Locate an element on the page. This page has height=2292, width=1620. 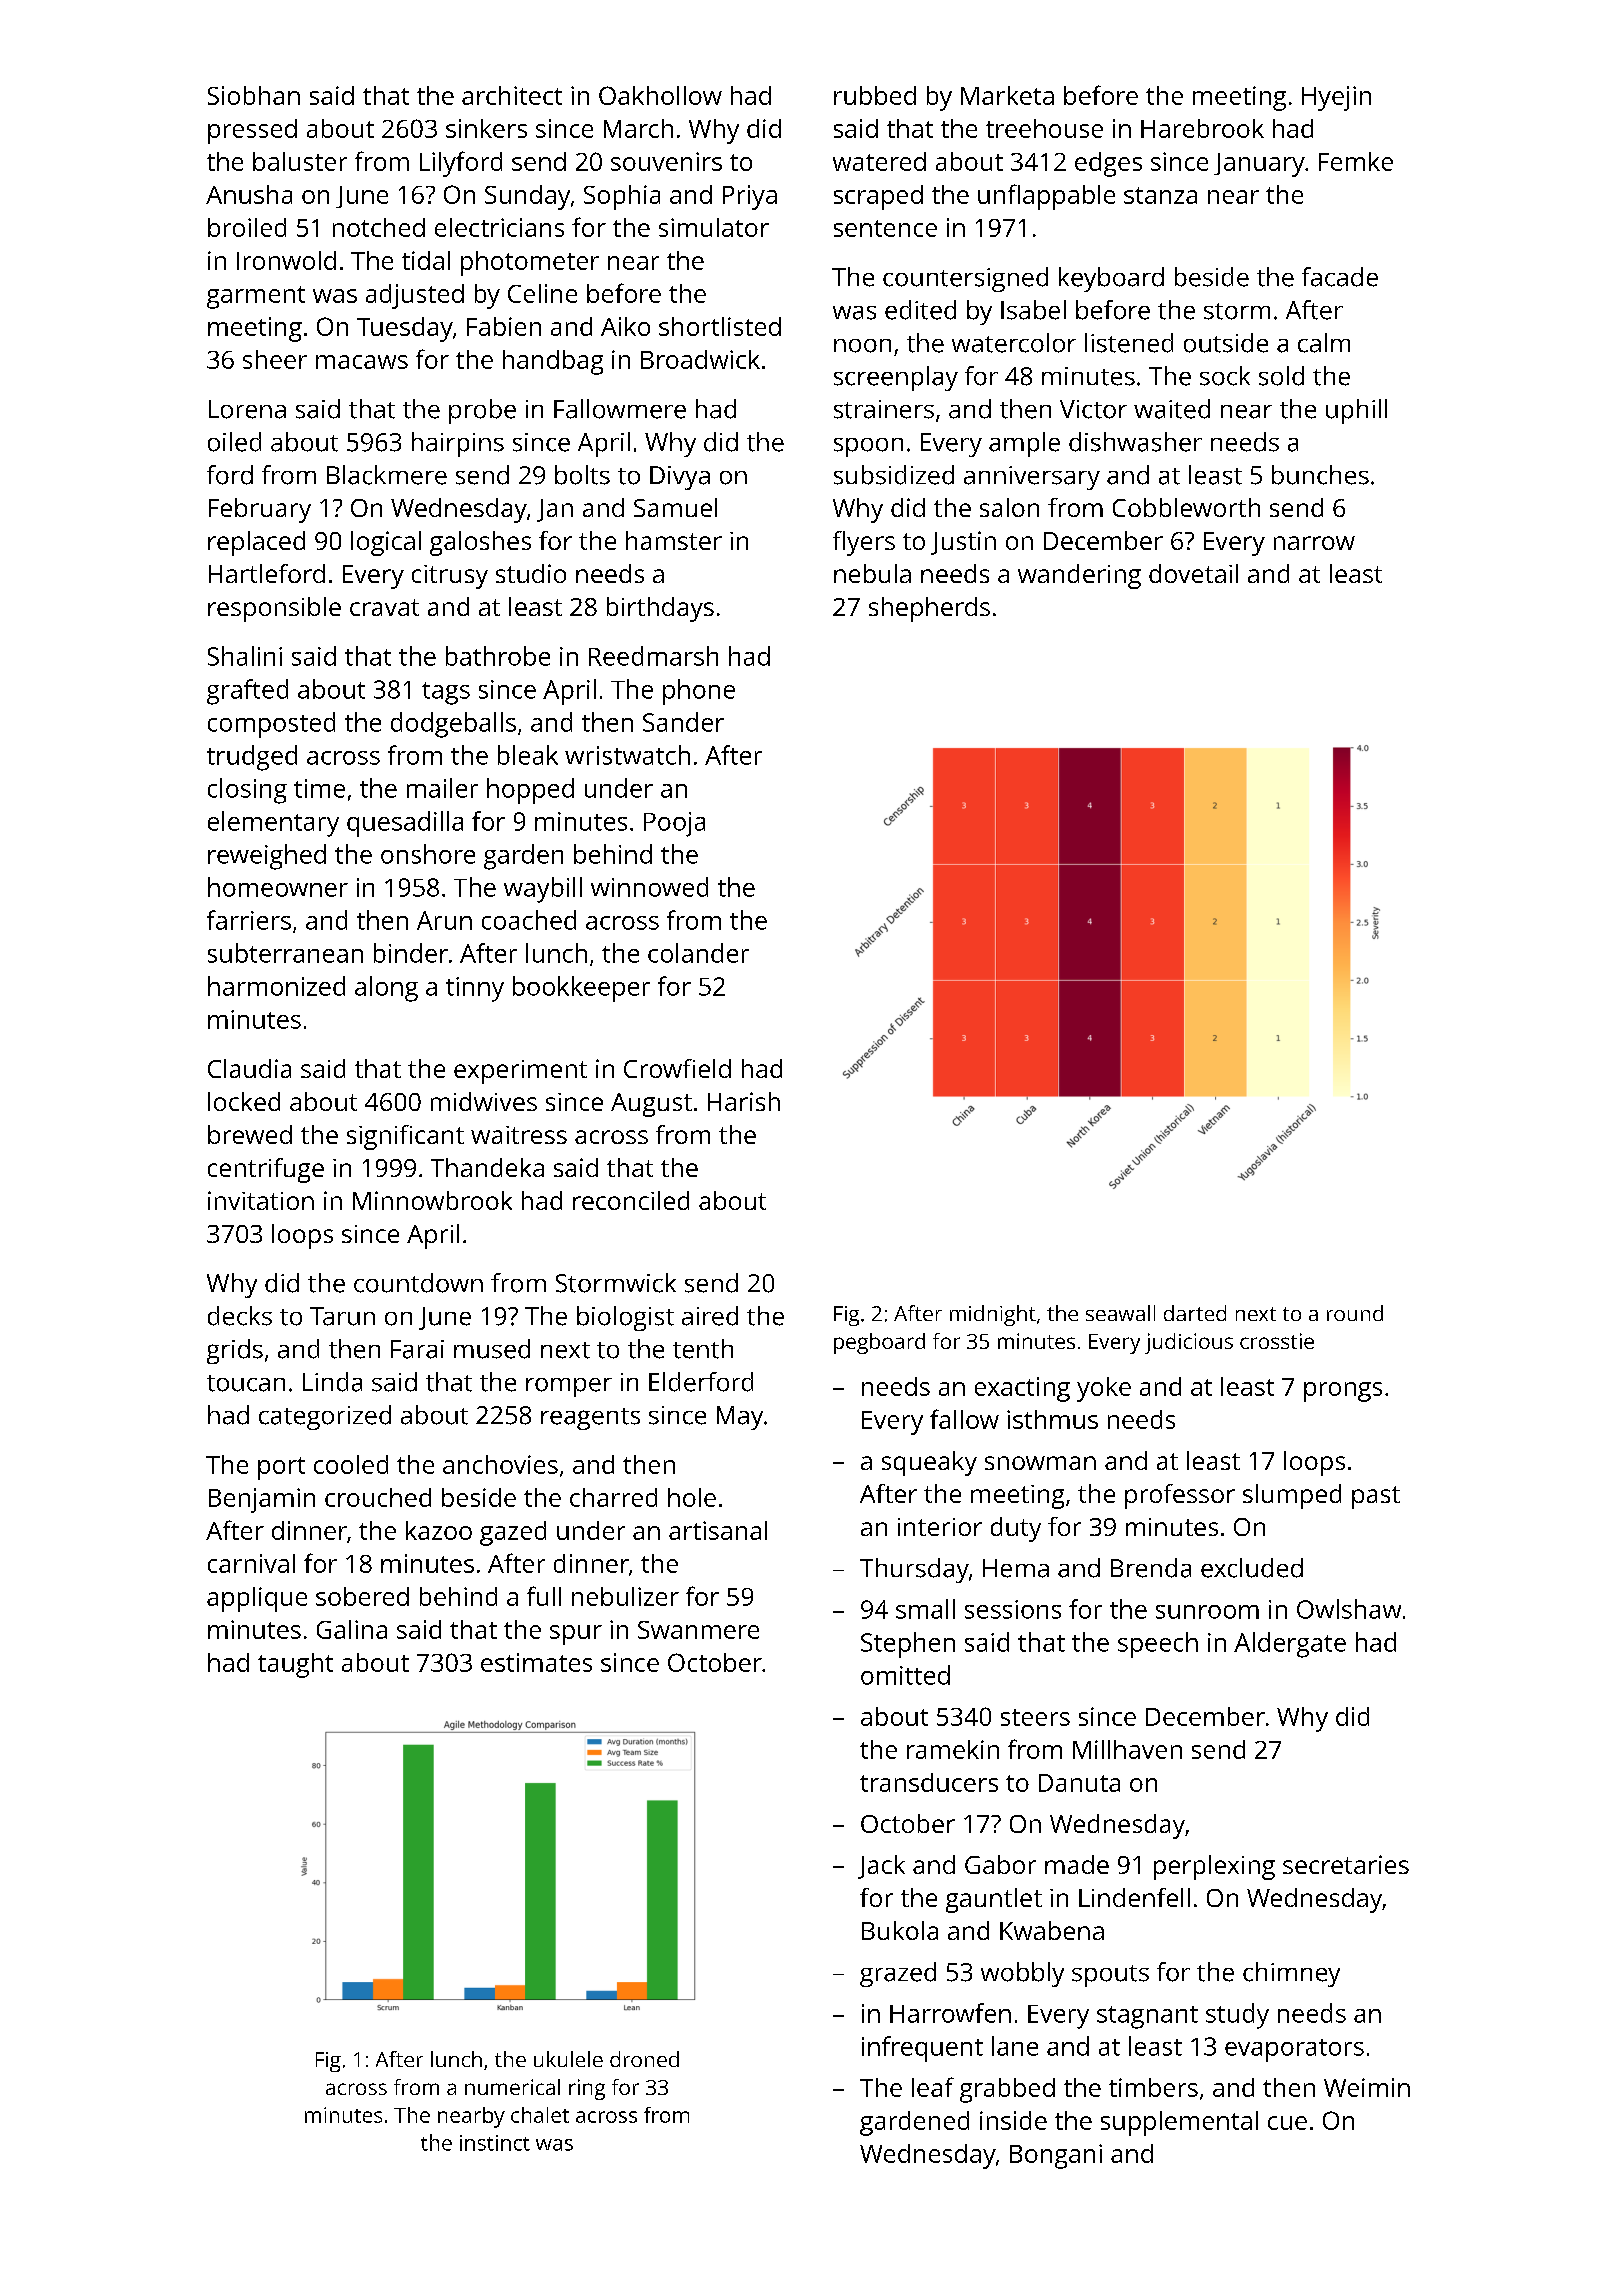
Benjamin is located at coordinates (262, 1500).
